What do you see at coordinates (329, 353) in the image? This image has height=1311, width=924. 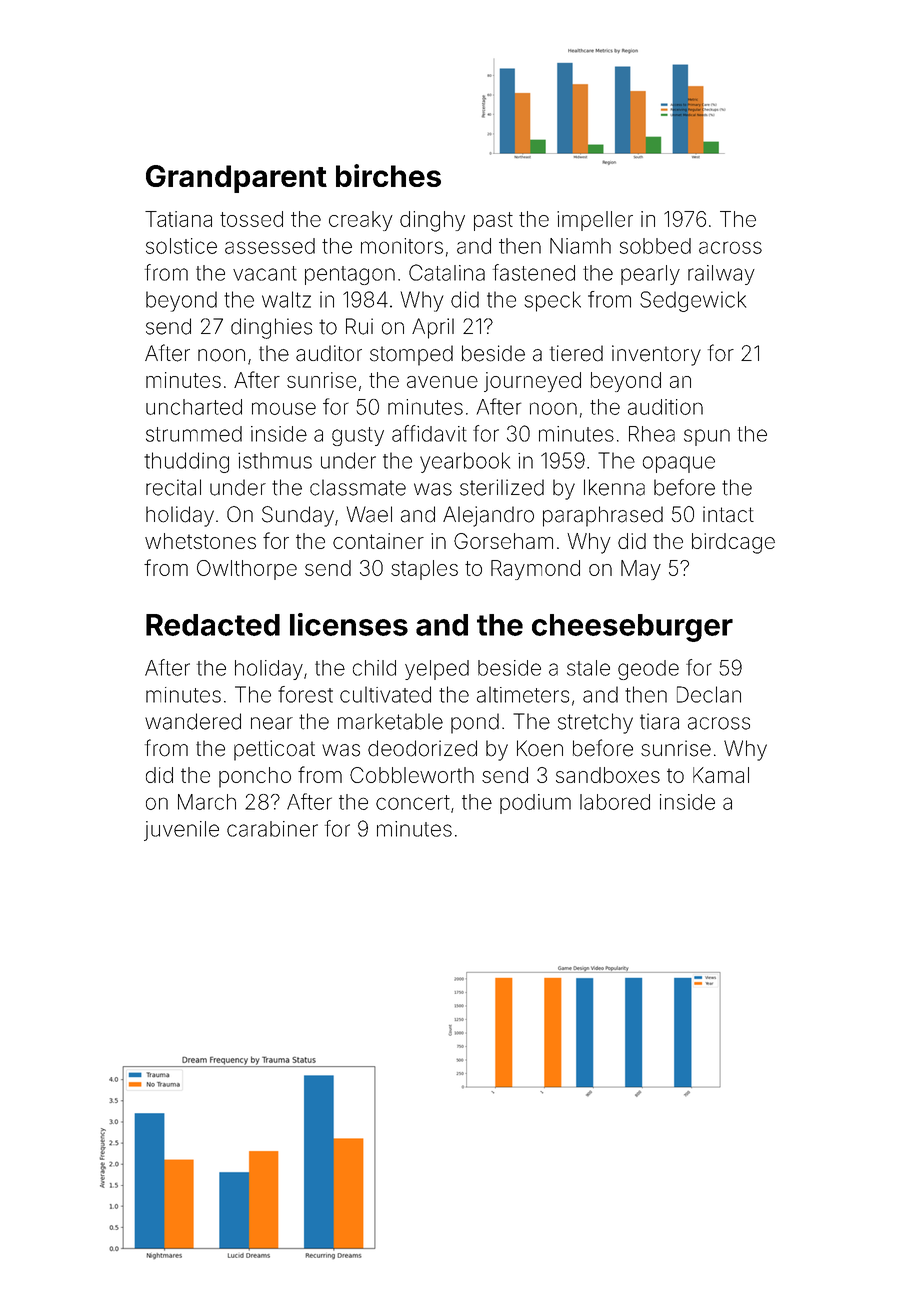 I see `auditor` at bounding box center [329, 353].
